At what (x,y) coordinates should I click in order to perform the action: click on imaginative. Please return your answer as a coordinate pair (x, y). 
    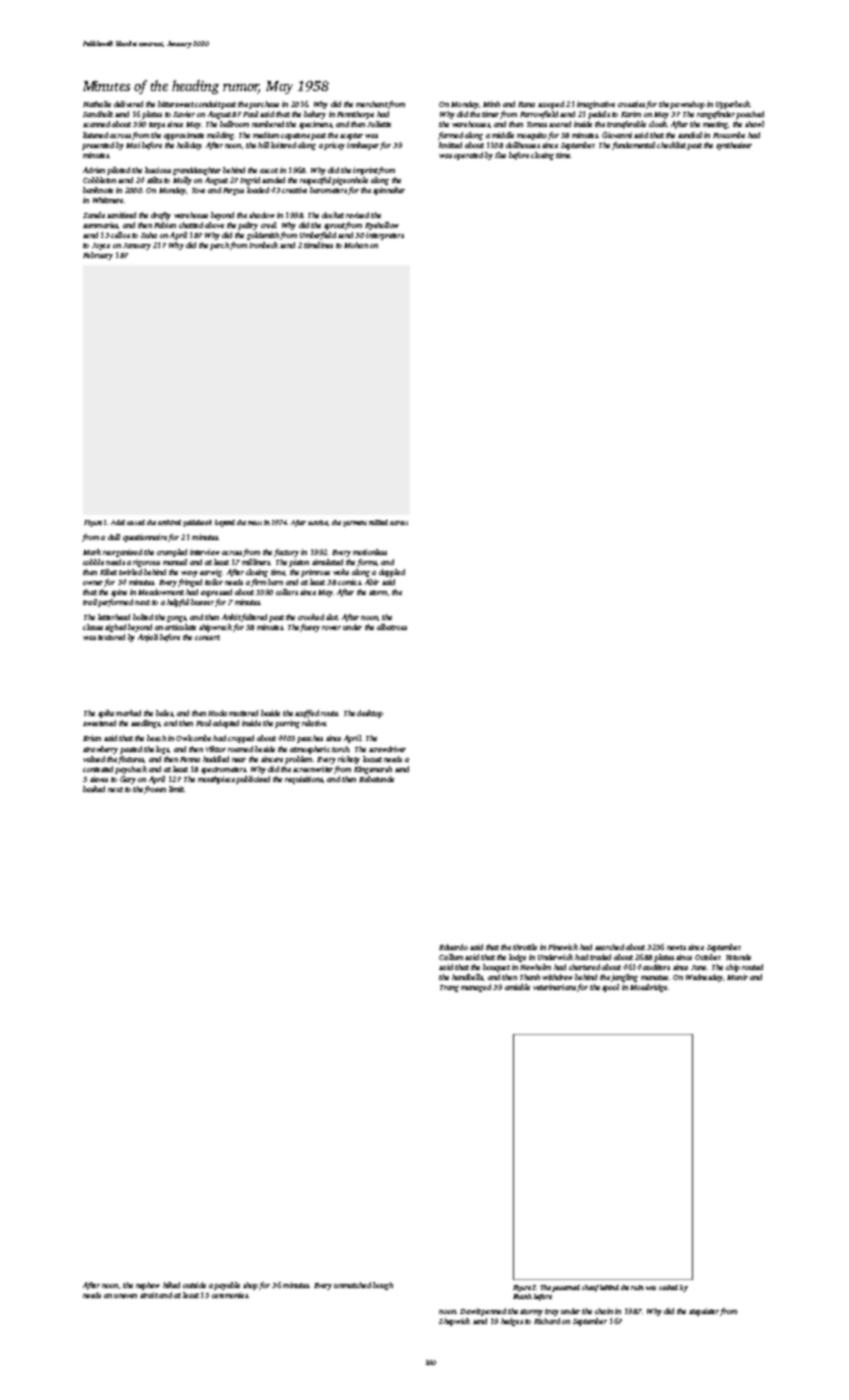
    Looking at the image, I should click on (596, 105).
